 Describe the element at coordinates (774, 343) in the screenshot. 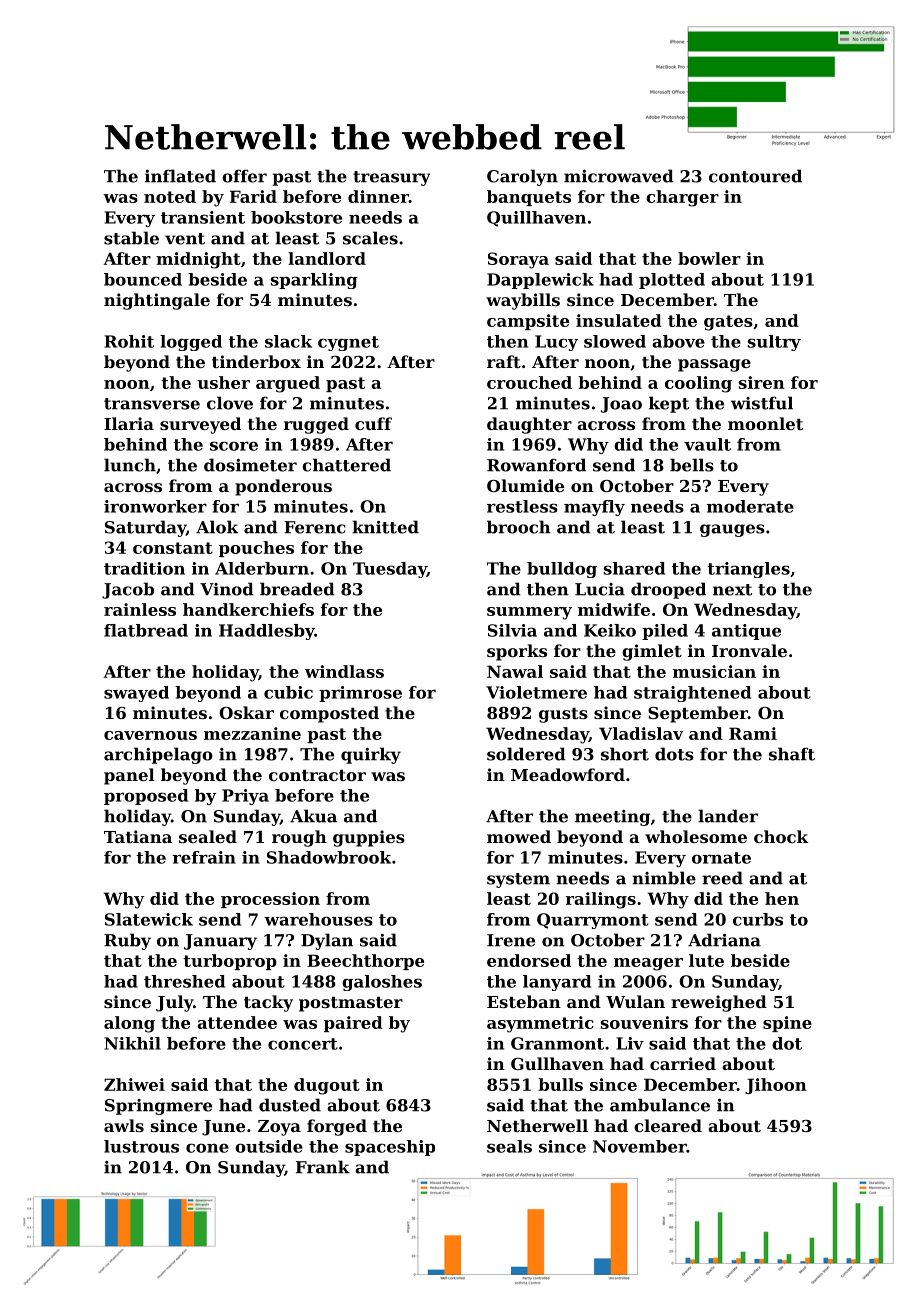

I see `sultry` at that location.
